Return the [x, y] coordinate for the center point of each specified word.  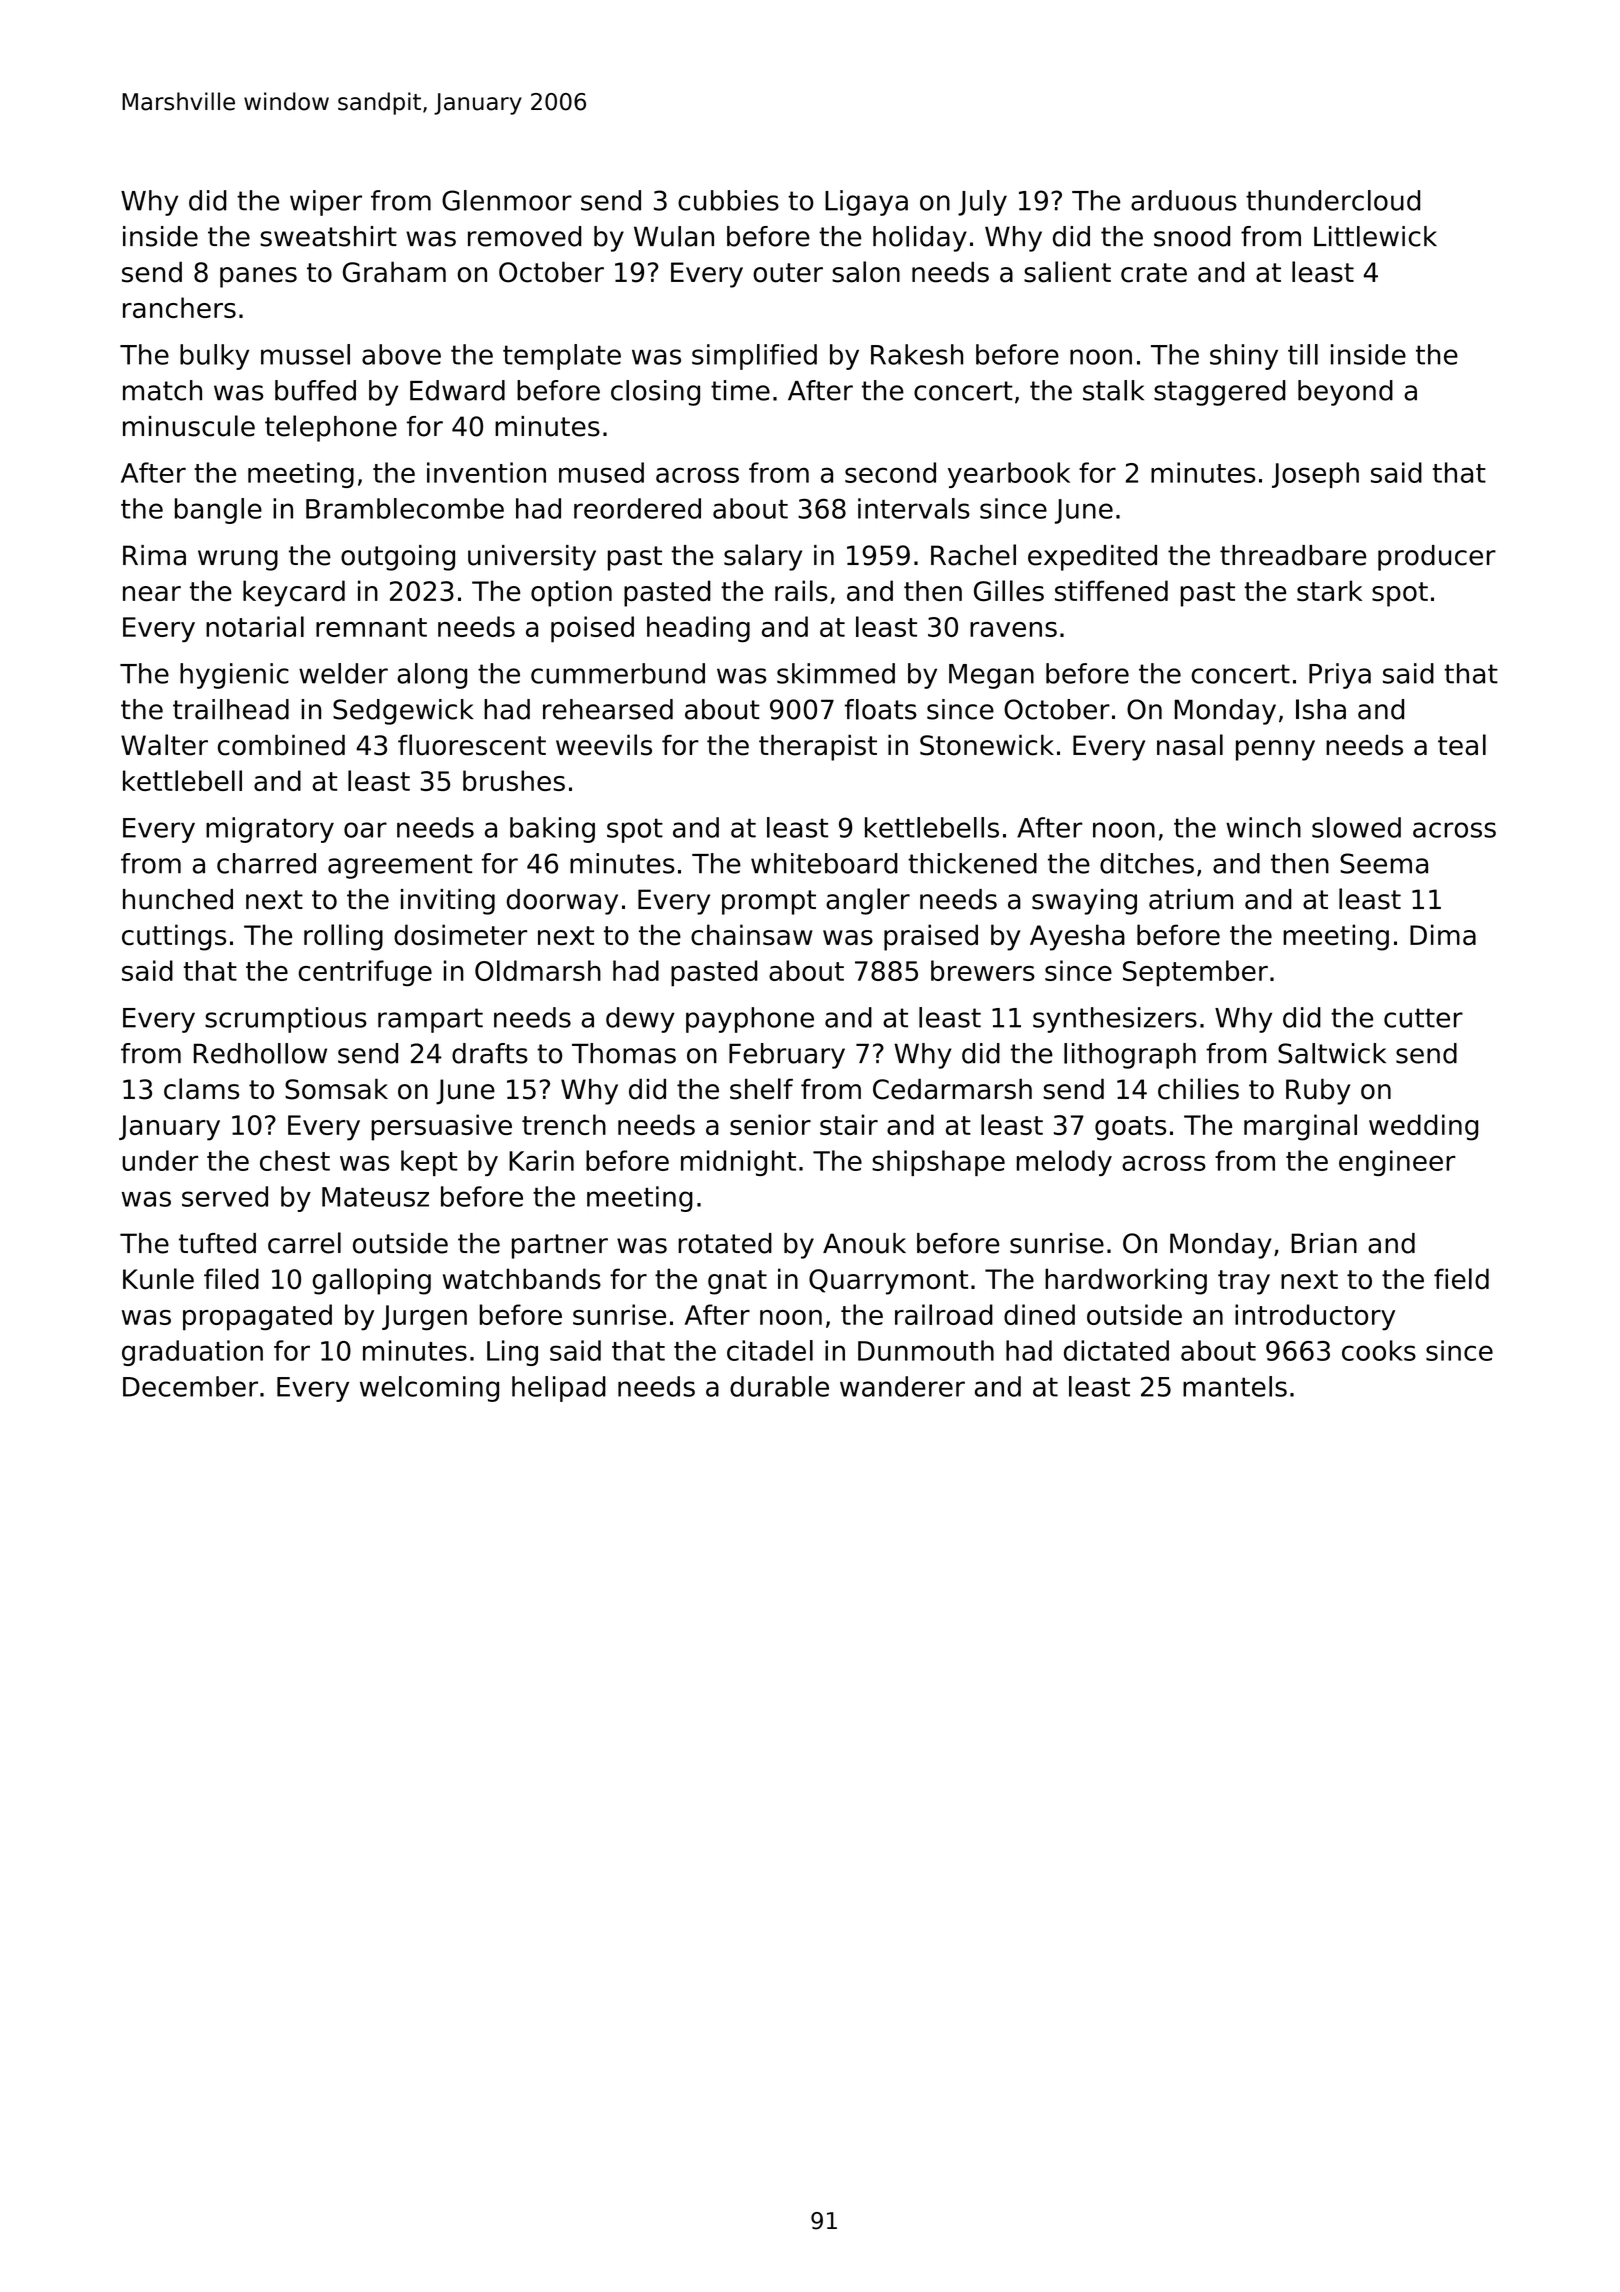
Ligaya [866, 203]
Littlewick [1375, 236]
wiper [326, 203]
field [1461, 1279]
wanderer [902, 1386]
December [190, 1386]
